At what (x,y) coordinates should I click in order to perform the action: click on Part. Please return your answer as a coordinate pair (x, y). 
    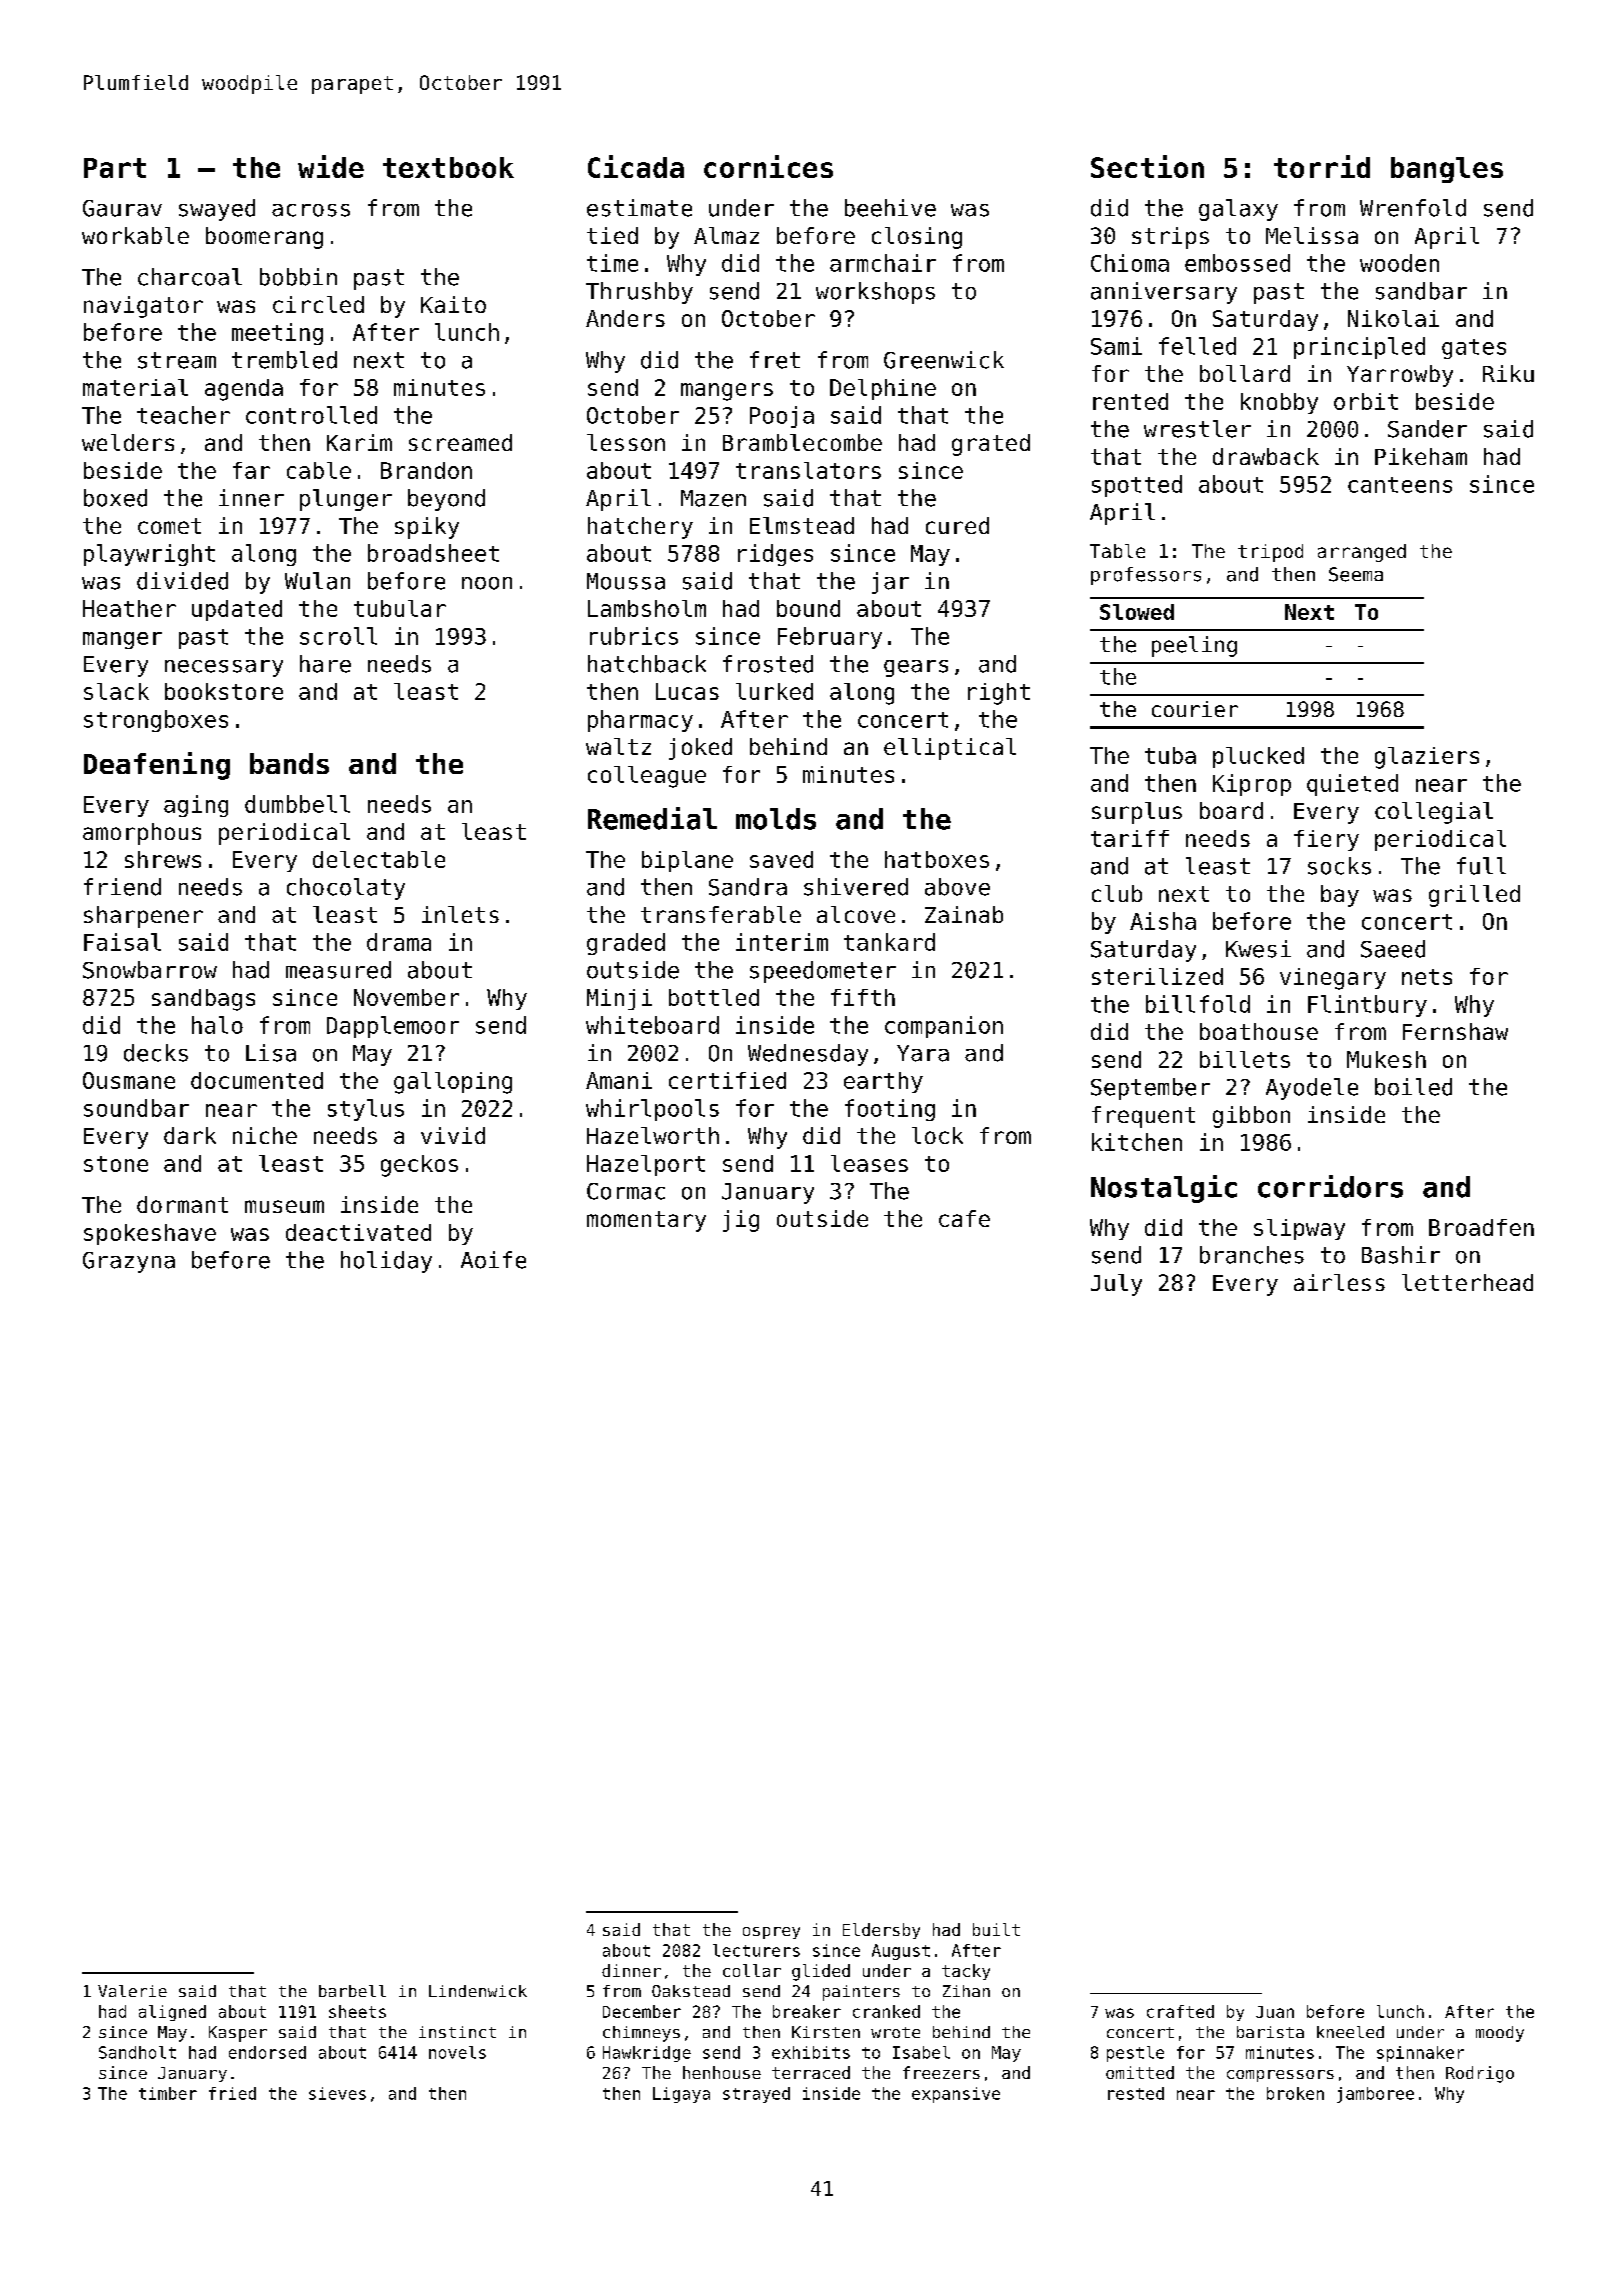
    Looking at the image, I should click on (115, 168).
